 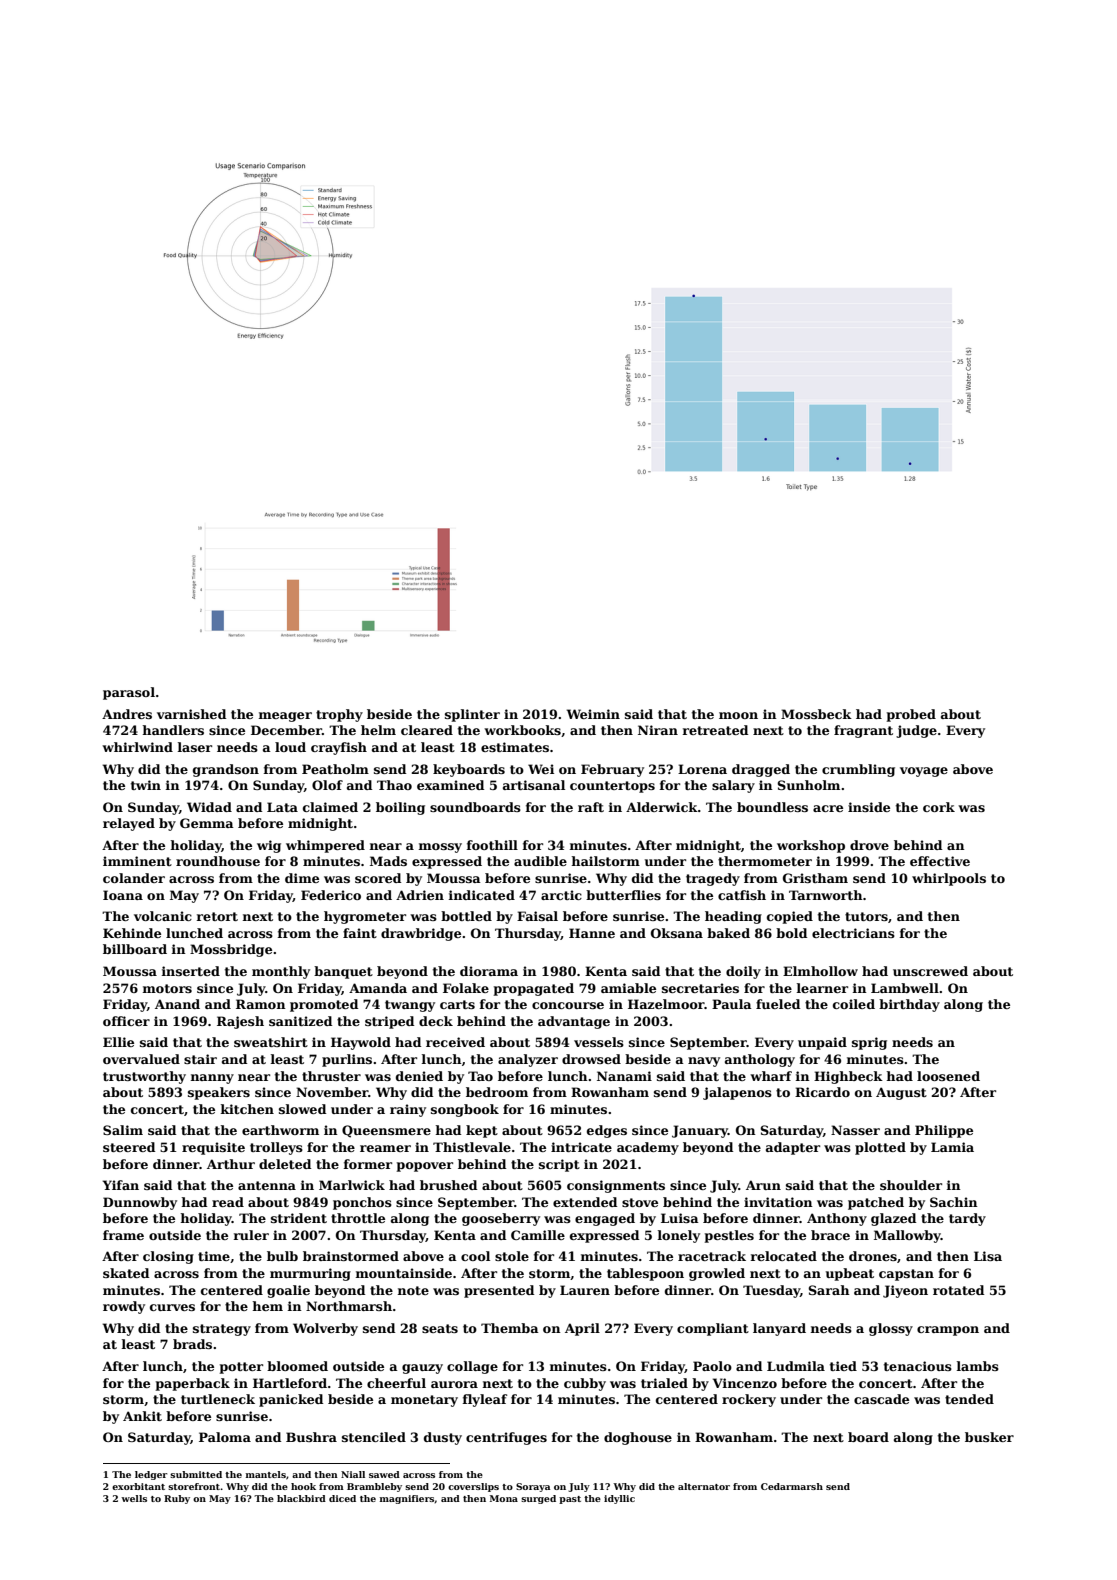 I want to click on Alderwick, so click(x=662, y=807).
